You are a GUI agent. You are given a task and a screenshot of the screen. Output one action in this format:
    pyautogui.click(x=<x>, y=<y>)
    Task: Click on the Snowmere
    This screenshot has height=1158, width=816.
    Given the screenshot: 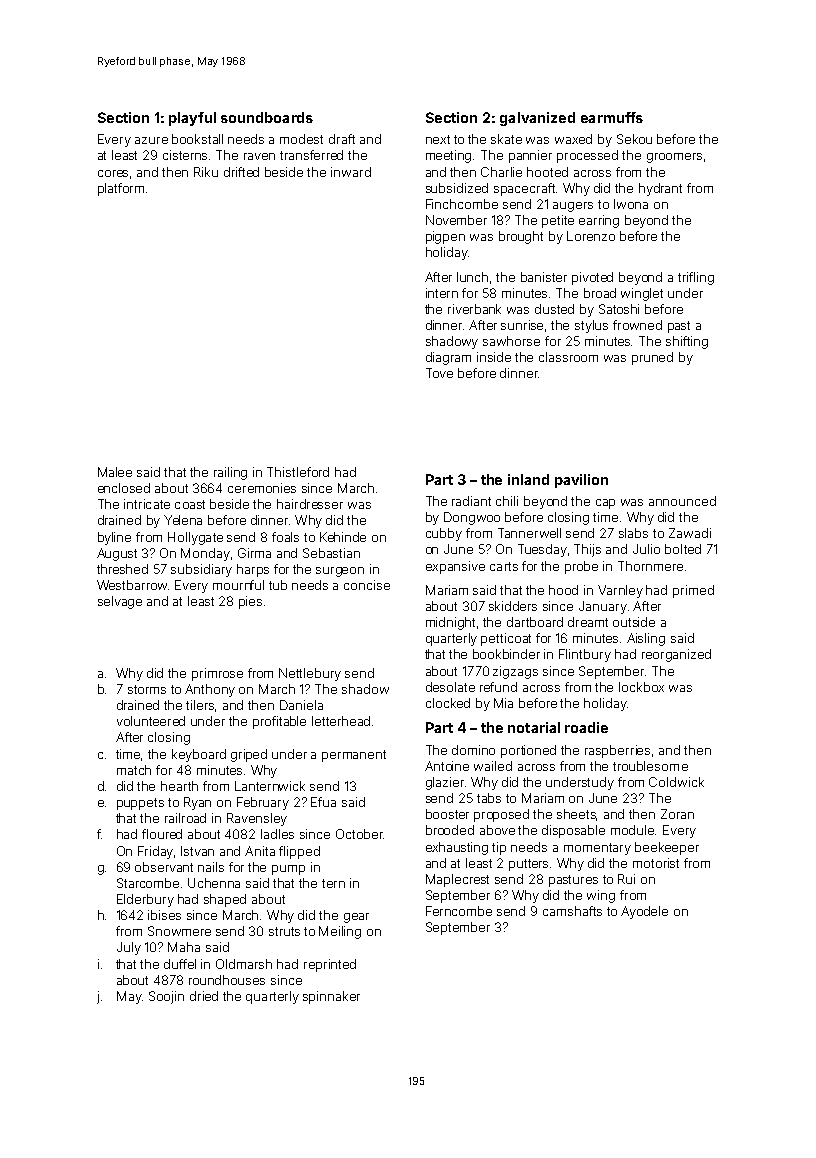 What is the action you would take?
    pyautogui.click(x=179, y=931)
